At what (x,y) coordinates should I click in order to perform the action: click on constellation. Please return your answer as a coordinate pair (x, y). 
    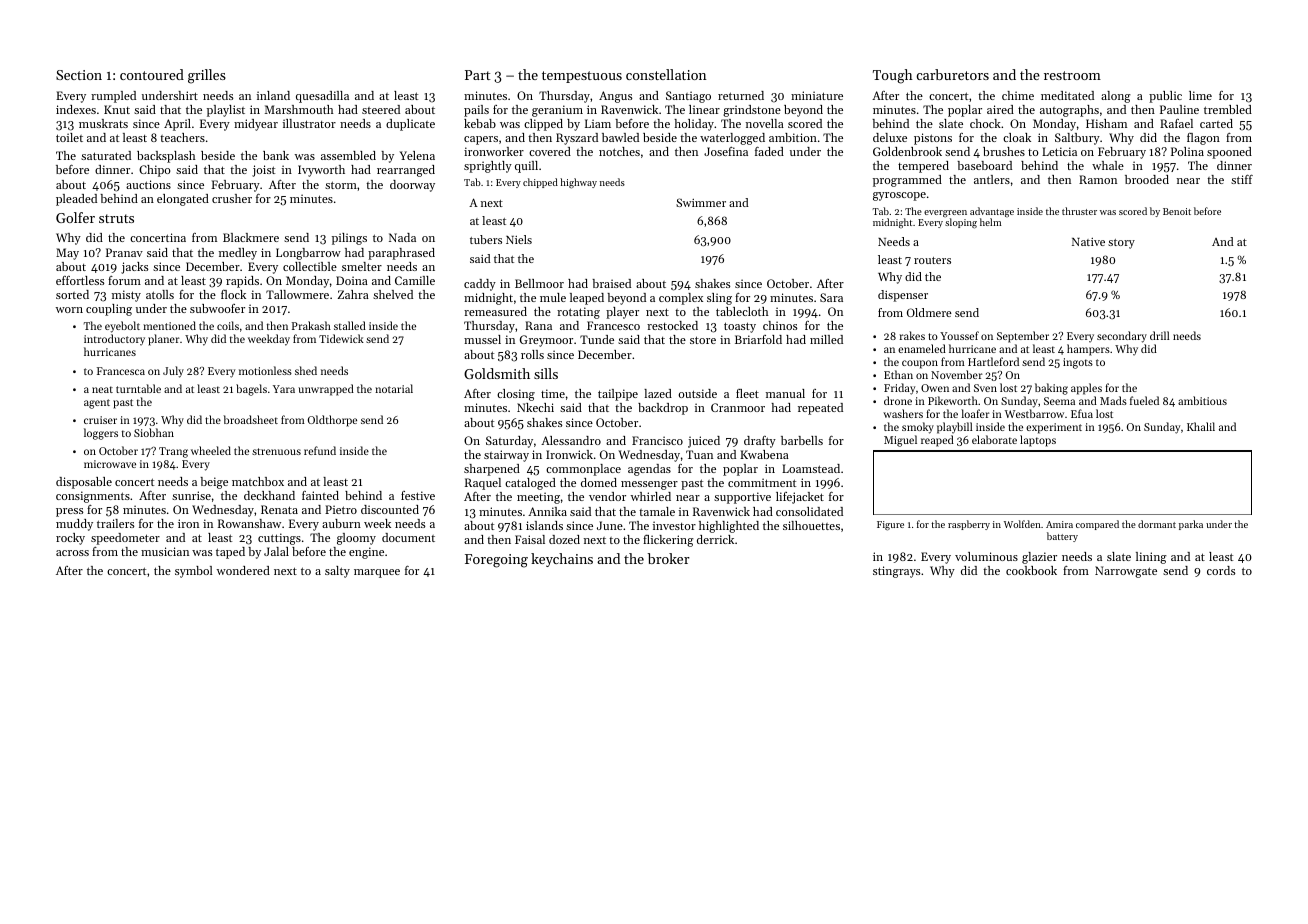
    Looking at the image, I should click on (666, 74).
